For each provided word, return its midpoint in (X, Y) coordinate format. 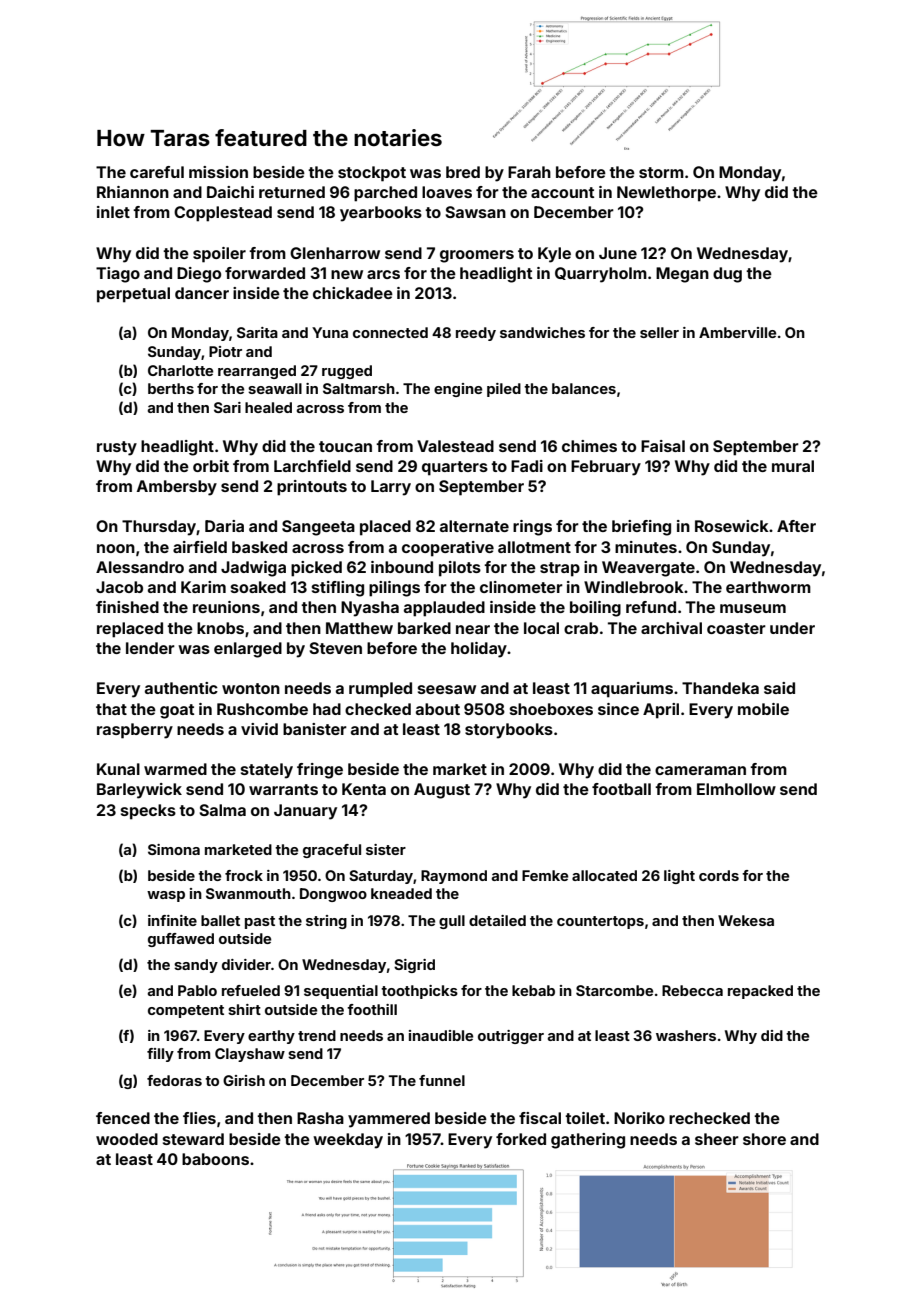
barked (424, 628)
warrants (283, 789)
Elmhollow (736, 789)
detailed (497, 920)
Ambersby (177, 488)
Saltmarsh (359, 388)
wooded (127, 1139)
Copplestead (223, 214)
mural (793, 466)
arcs (383, 274)
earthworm (768, 587)
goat (177, 711)
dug (727, 275)
